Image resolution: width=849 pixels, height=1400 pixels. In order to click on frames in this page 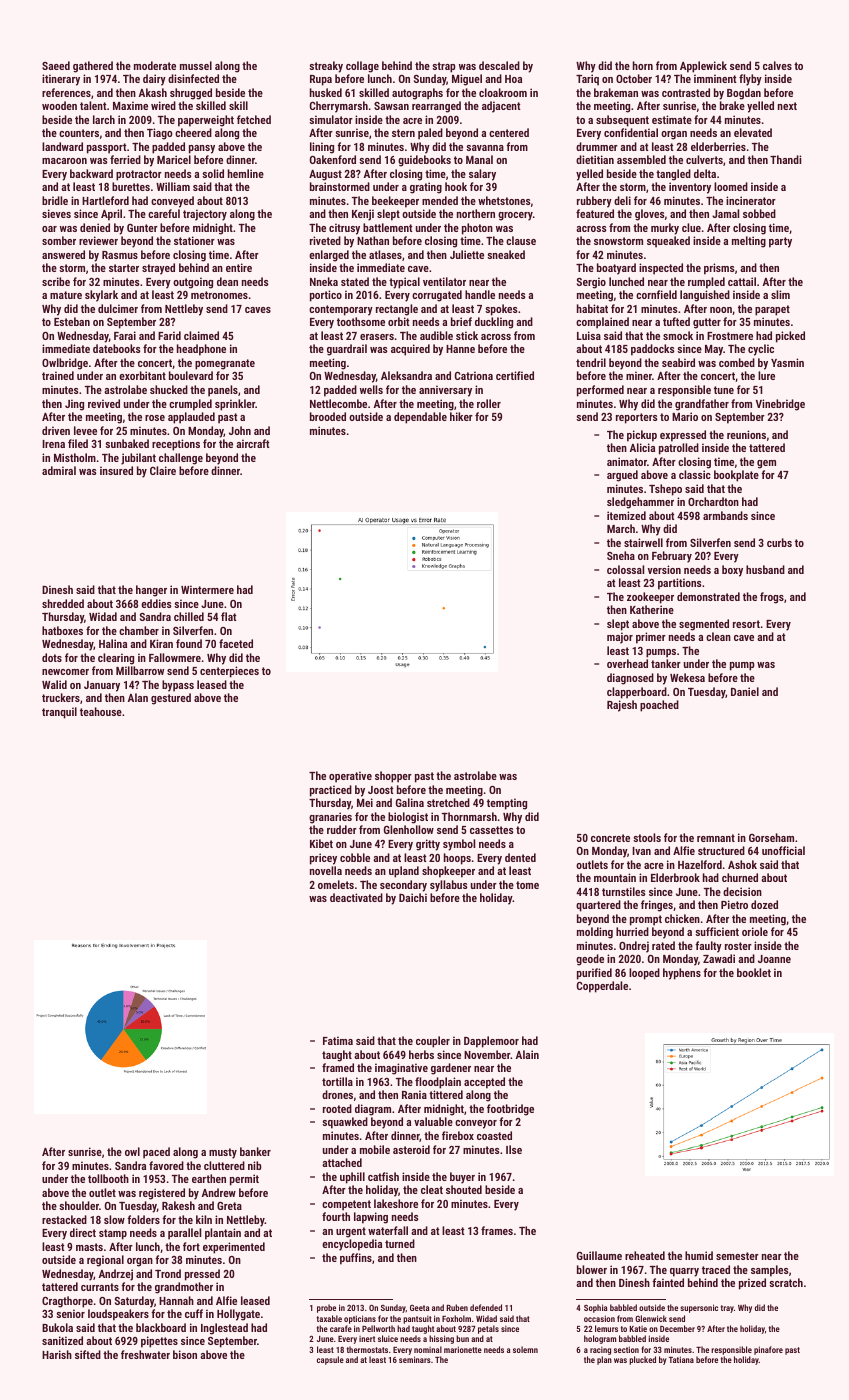, I will do `click(497, 1230)`.
